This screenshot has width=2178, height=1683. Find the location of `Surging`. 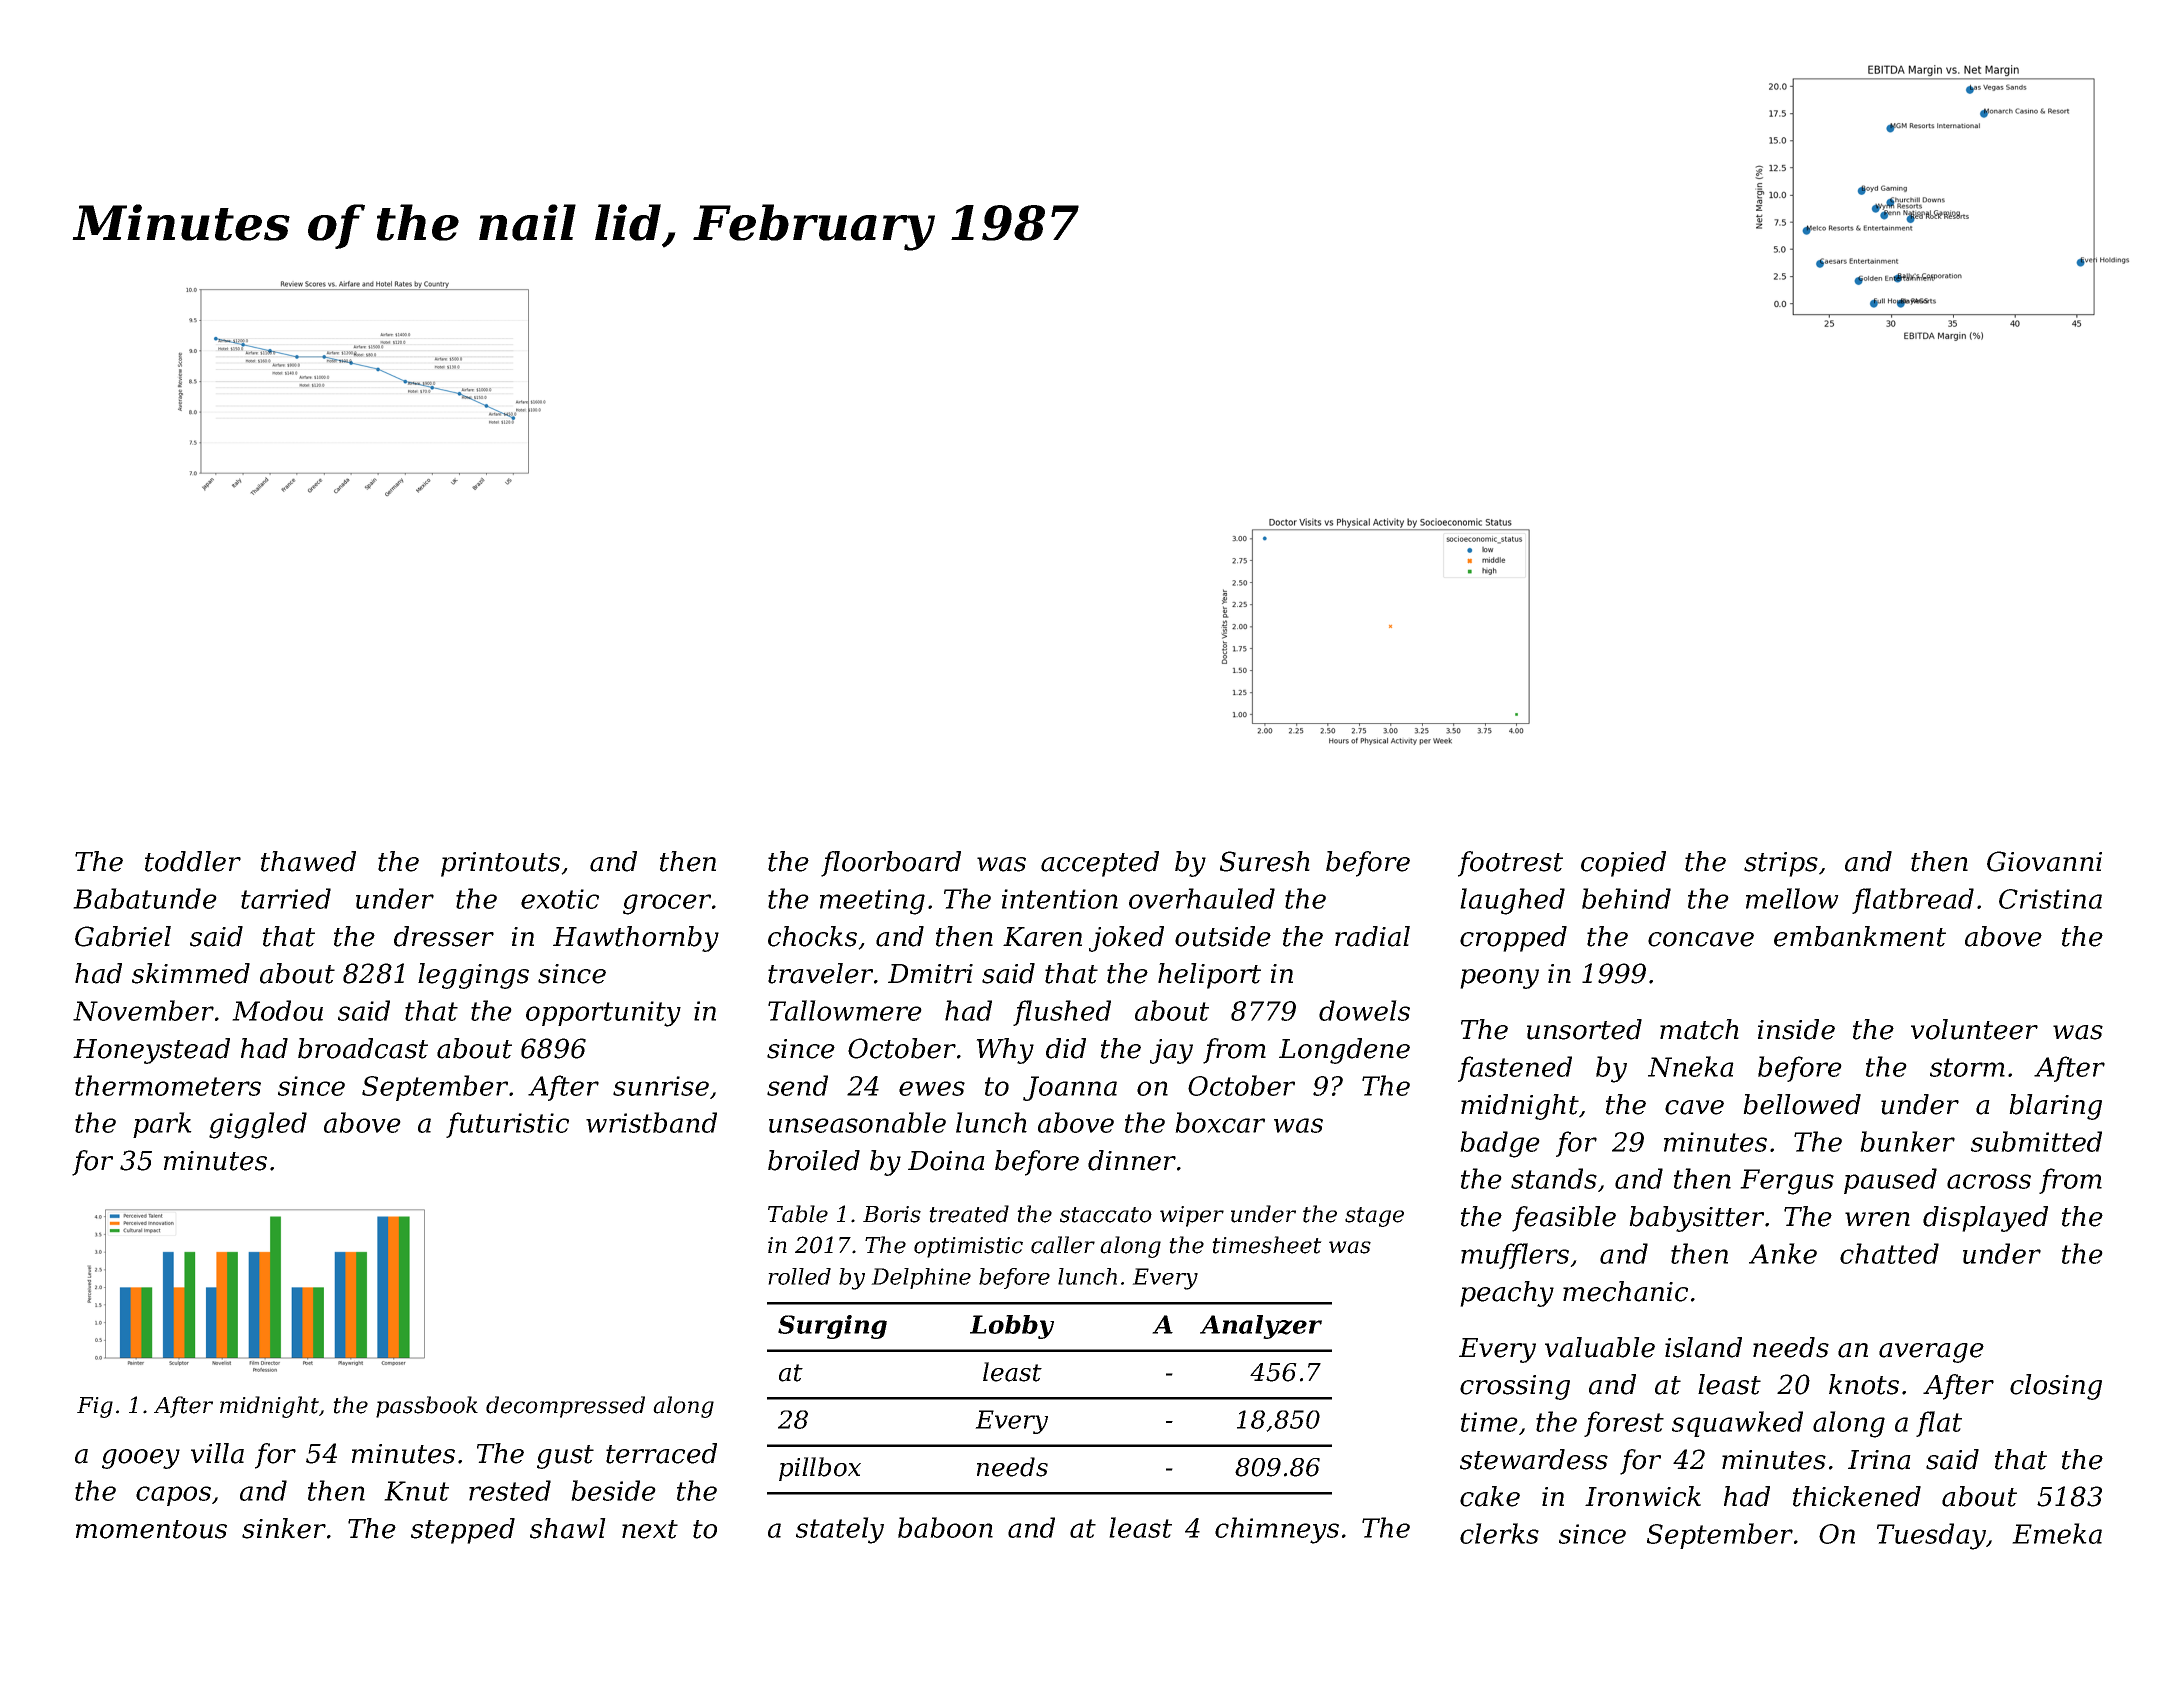

Surging is located at coordinates (832, 1327).
